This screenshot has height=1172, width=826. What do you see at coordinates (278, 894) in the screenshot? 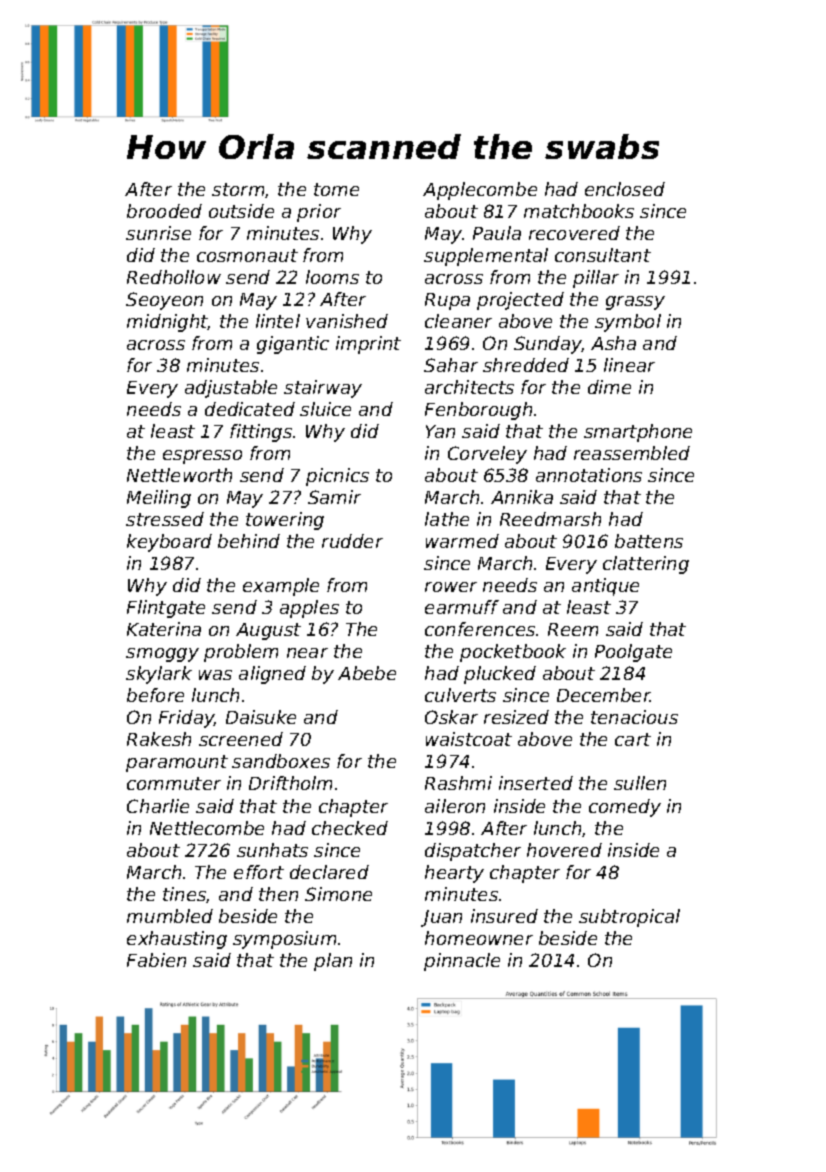
I see `then` at bounding box center [278, 894].
